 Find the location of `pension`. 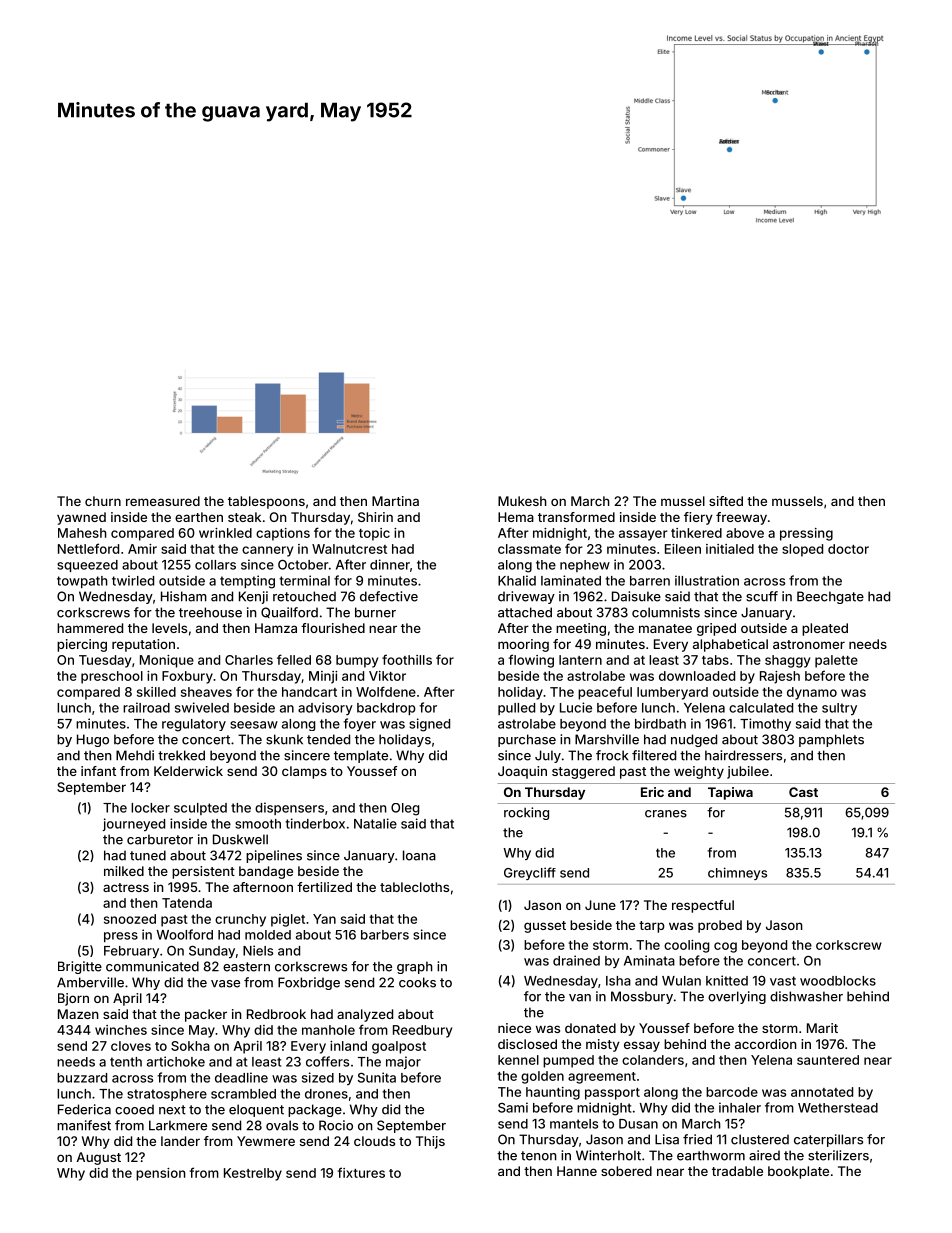

pension is located at coordinates (161, 1174).
